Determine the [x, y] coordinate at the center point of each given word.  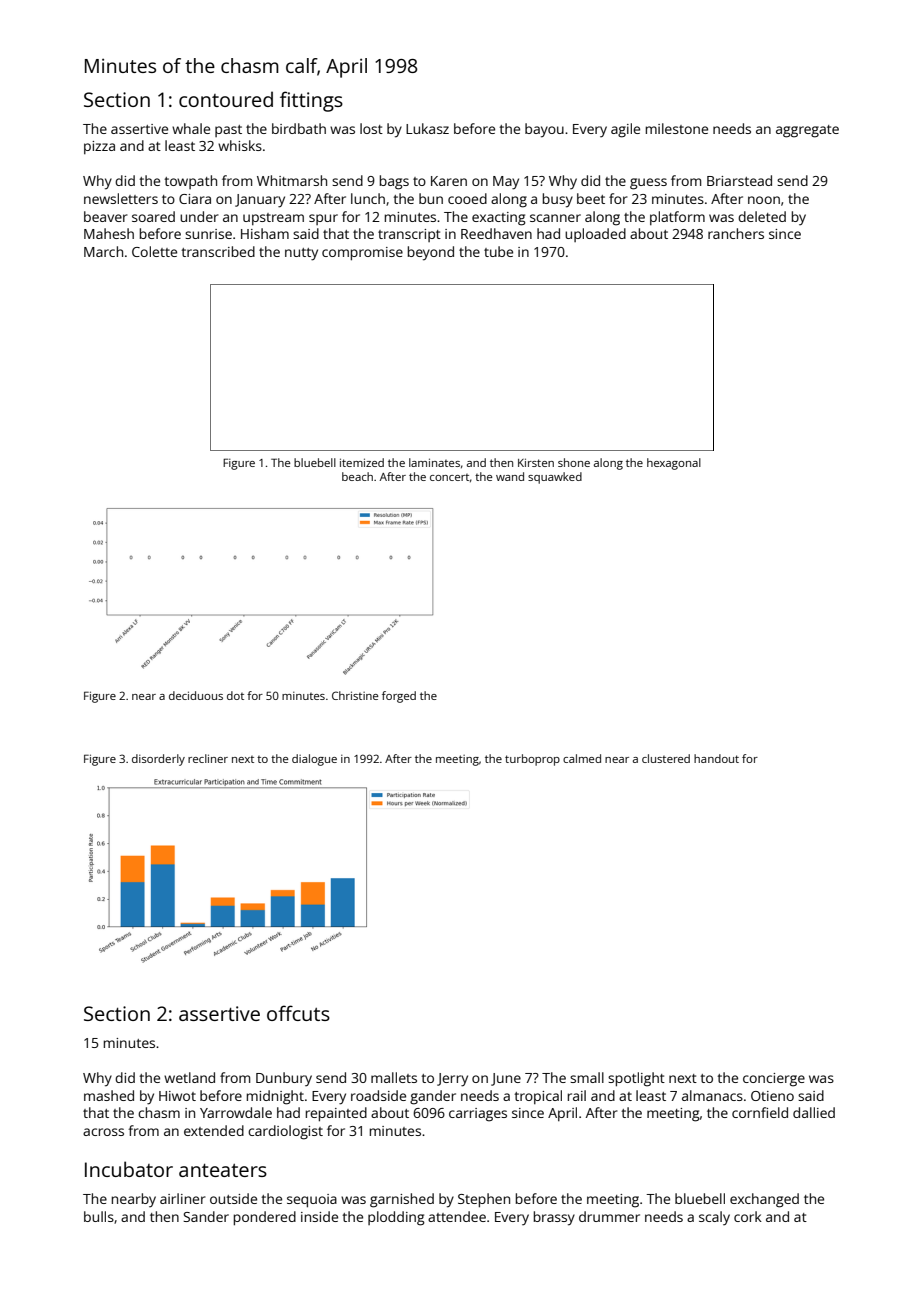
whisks [240, 145]
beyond [431, 253]
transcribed [218, 251]
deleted [762, 216]
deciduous [196, 695]
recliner [208, 758]
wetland [189, 1077]
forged [399, 697]
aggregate [807, 131]
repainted [336, 1114]
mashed [109, 1095]
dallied [814, 1112]
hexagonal [674, 464]
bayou [544, 130]
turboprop [532, 760]
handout [716, 758]
